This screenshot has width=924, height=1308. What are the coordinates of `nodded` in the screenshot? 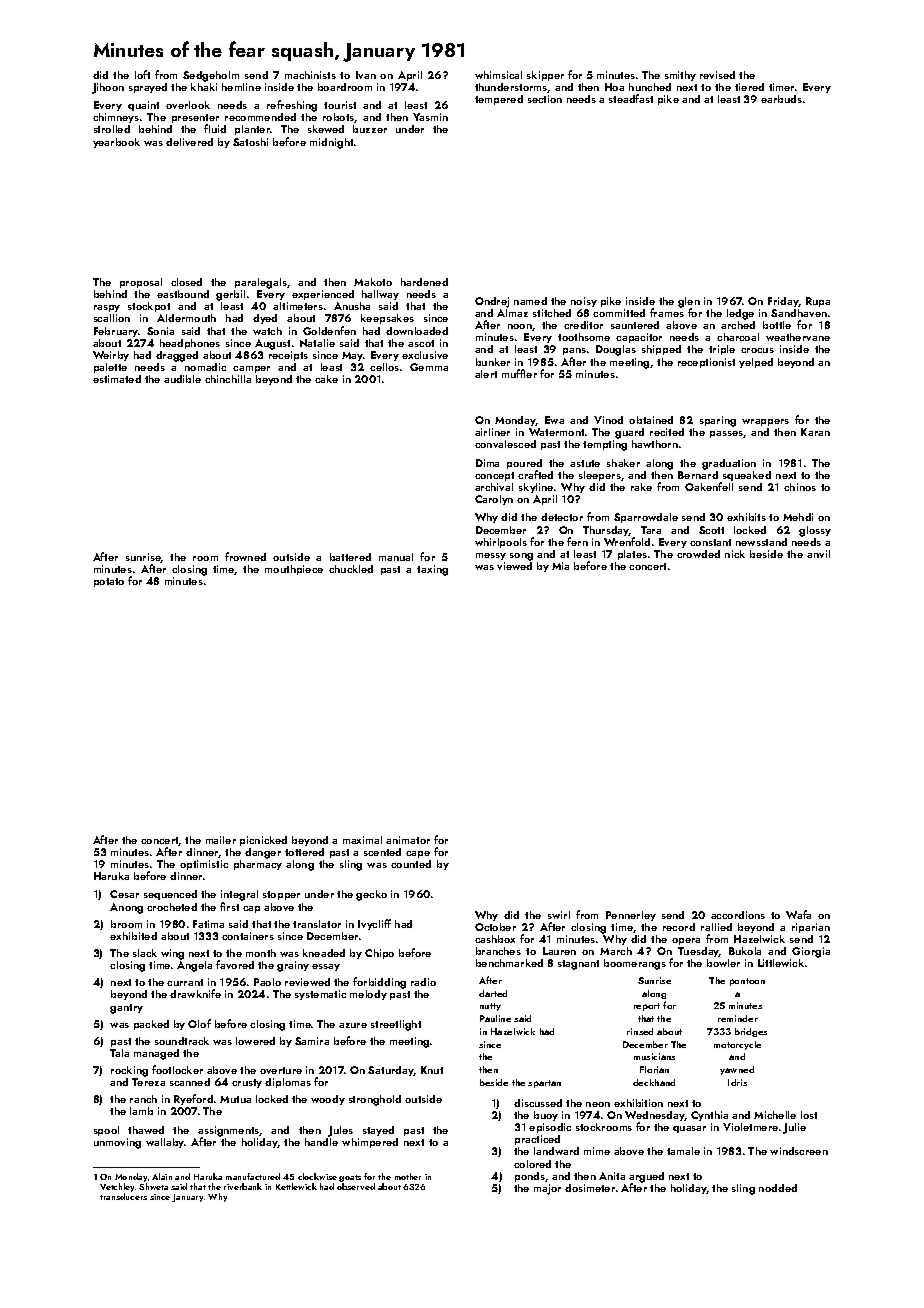 It's located at (778, 1188).
